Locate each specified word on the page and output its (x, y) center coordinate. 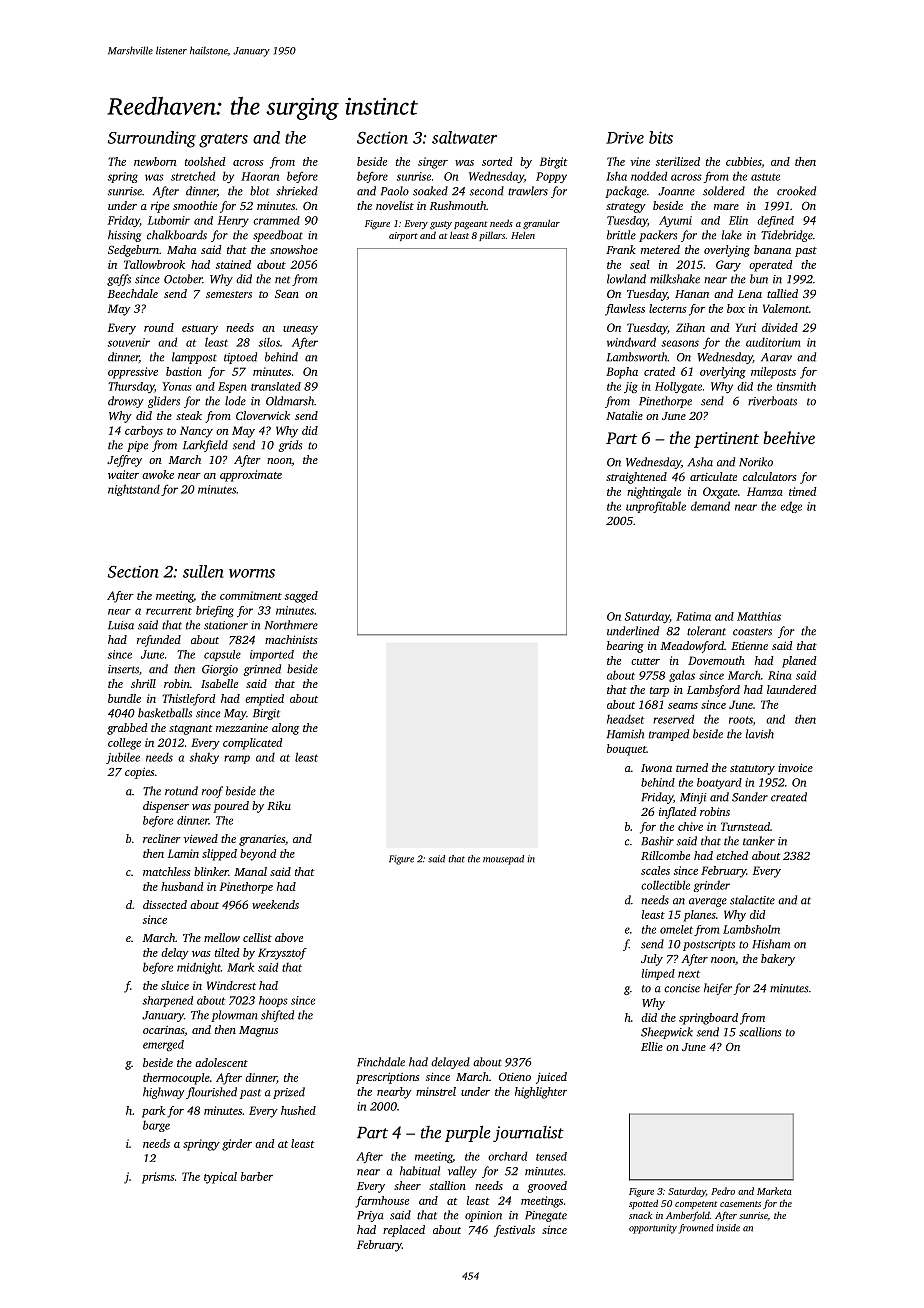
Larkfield (205, 446)
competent (696, 1205)
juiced (551, 1078)
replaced (404, 1231)
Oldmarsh (290, 401)
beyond (258, 855)
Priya (370, 1216)
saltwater (464, 137)
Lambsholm (751, 929)
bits (661, 137)
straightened (636, 478)
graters (223, 140)
